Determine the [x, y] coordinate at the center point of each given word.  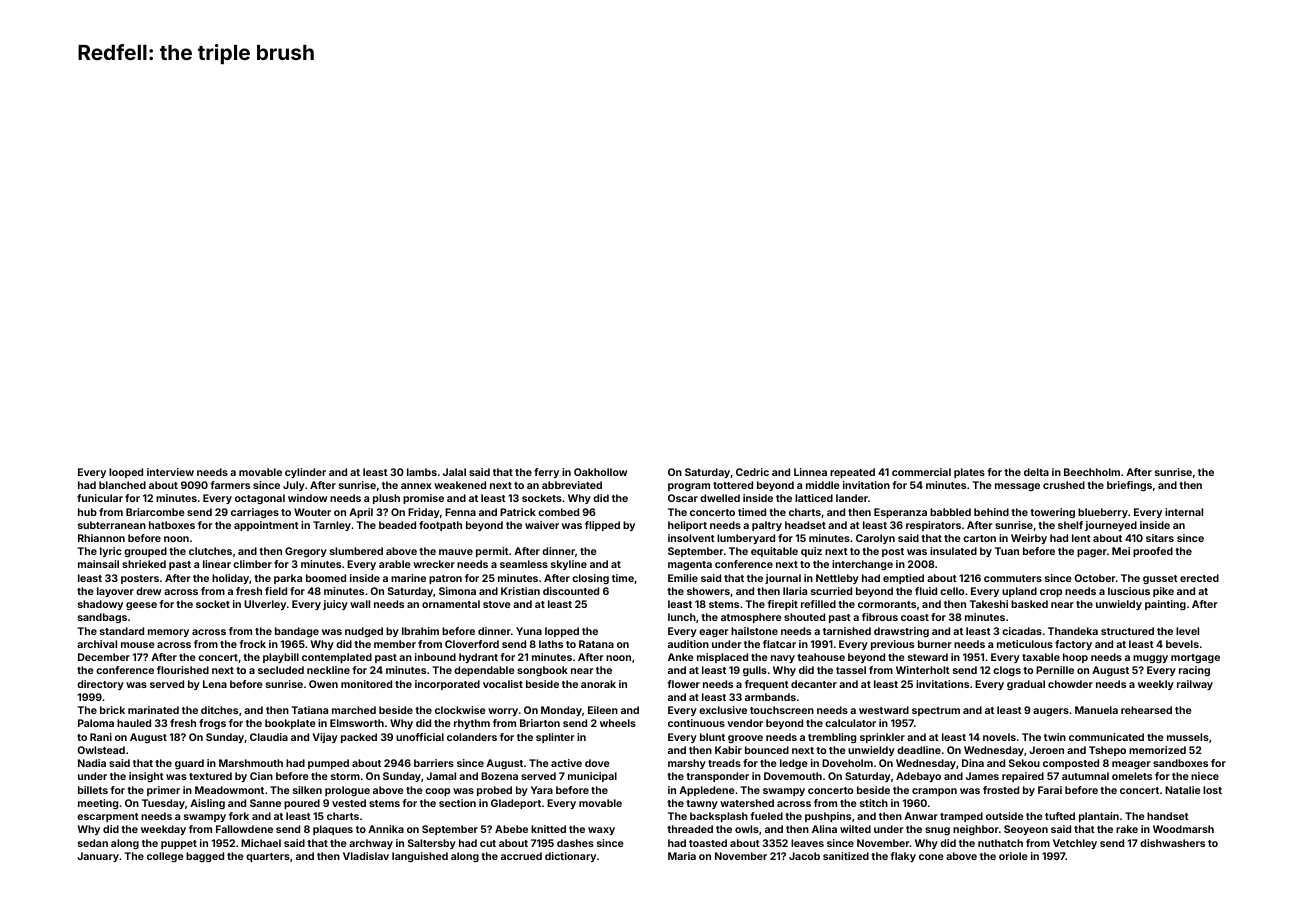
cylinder [305, 473]
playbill [281, 658]
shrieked [144, 564]
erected [1199, 578]
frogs [212, 724]
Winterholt [923, 670]
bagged [205, 857]
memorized [1157, 750]
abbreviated [572, 485]
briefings [1129, 486]
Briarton [540, 723]
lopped [562, 632]
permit [492, 552]
